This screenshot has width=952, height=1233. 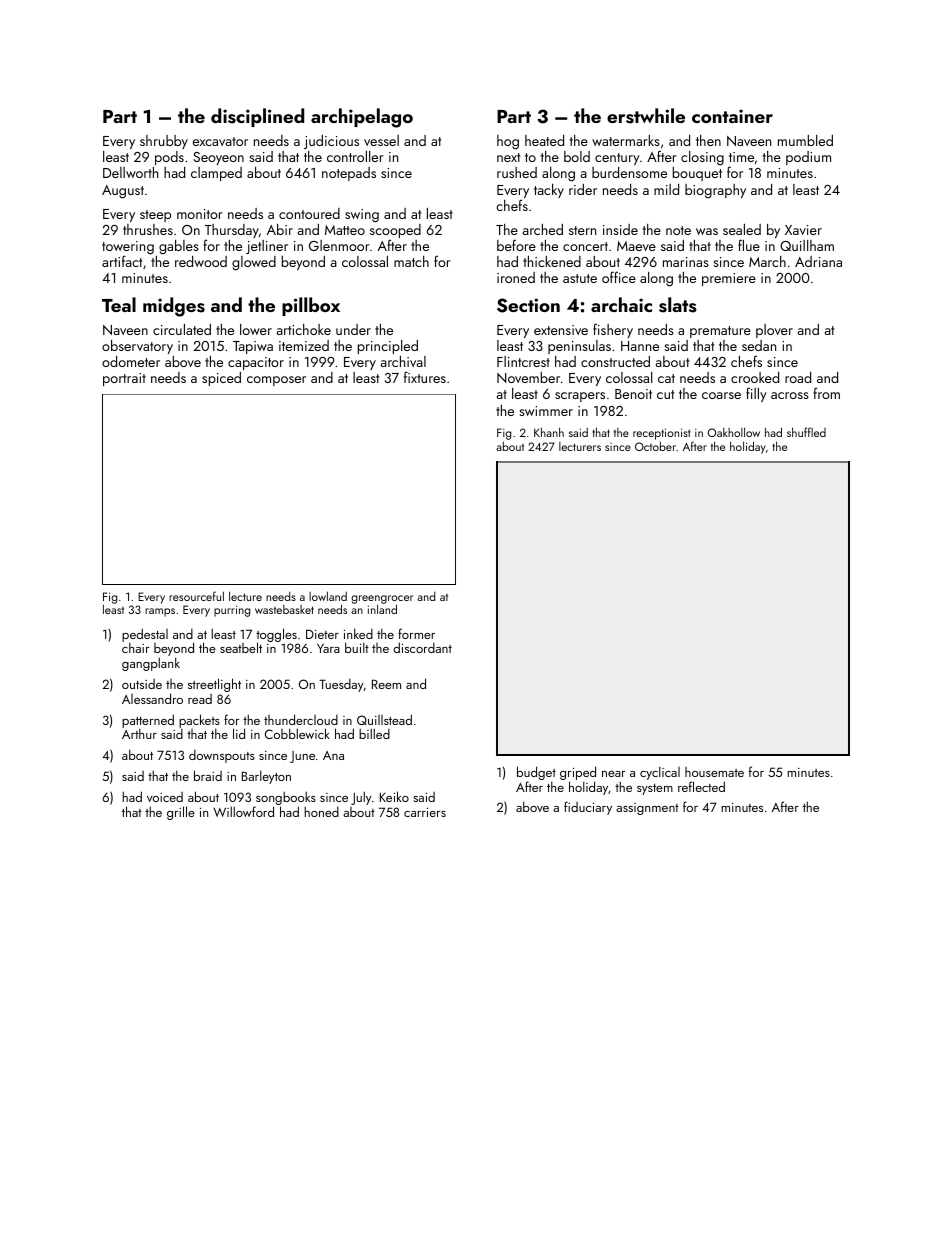 I want to click on archipelago, so click(x=362, y=118).
